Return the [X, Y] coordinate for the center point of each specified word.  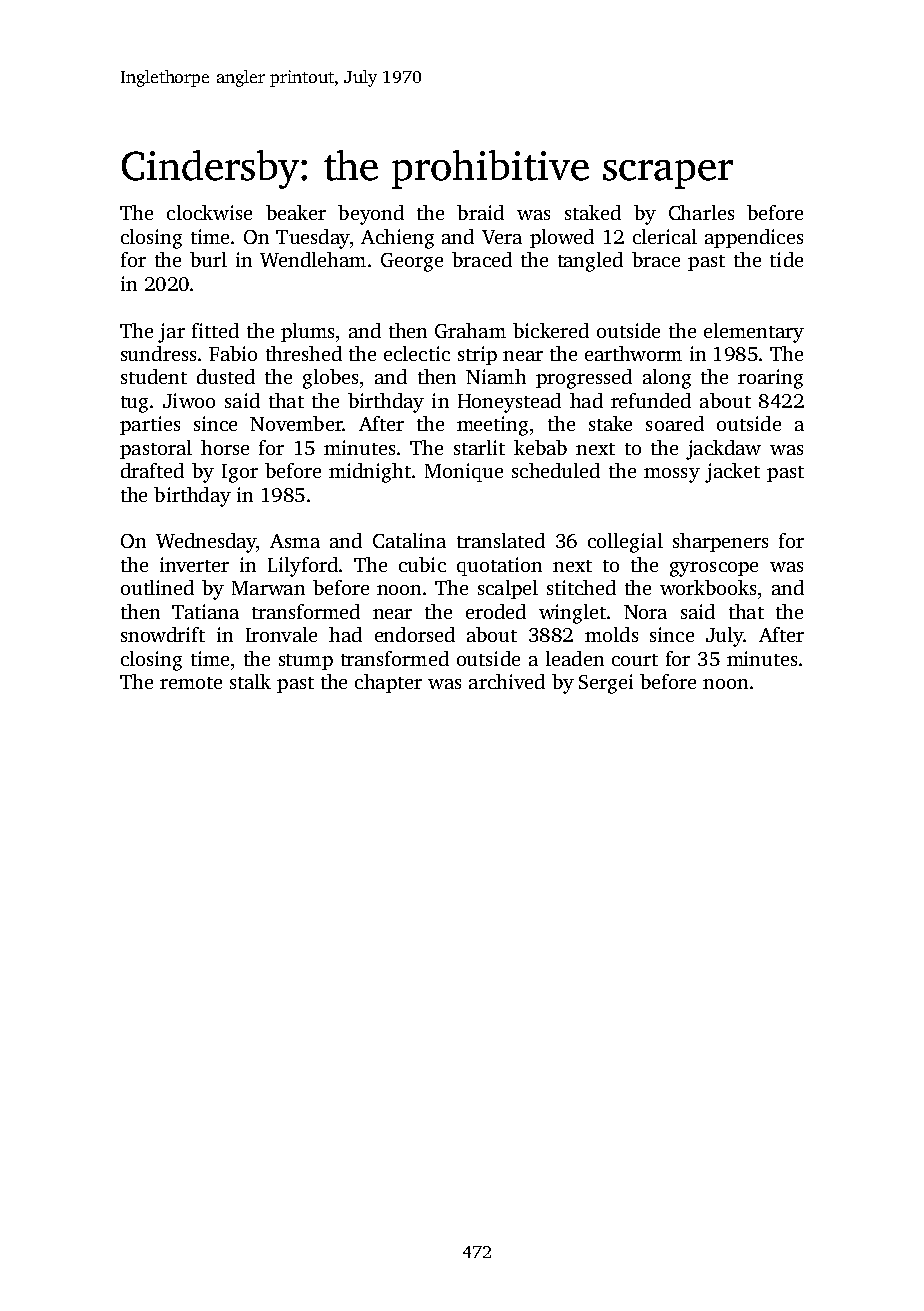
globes [330, 379]
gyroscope [714, 569]
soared [675, 423]
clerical [665, 236]
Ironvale [281, 634]
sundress [158, 353]
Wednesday [206, 543]
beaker [296, 212]
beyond [371, 215]
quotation [499, 566]
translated [501, 540]
